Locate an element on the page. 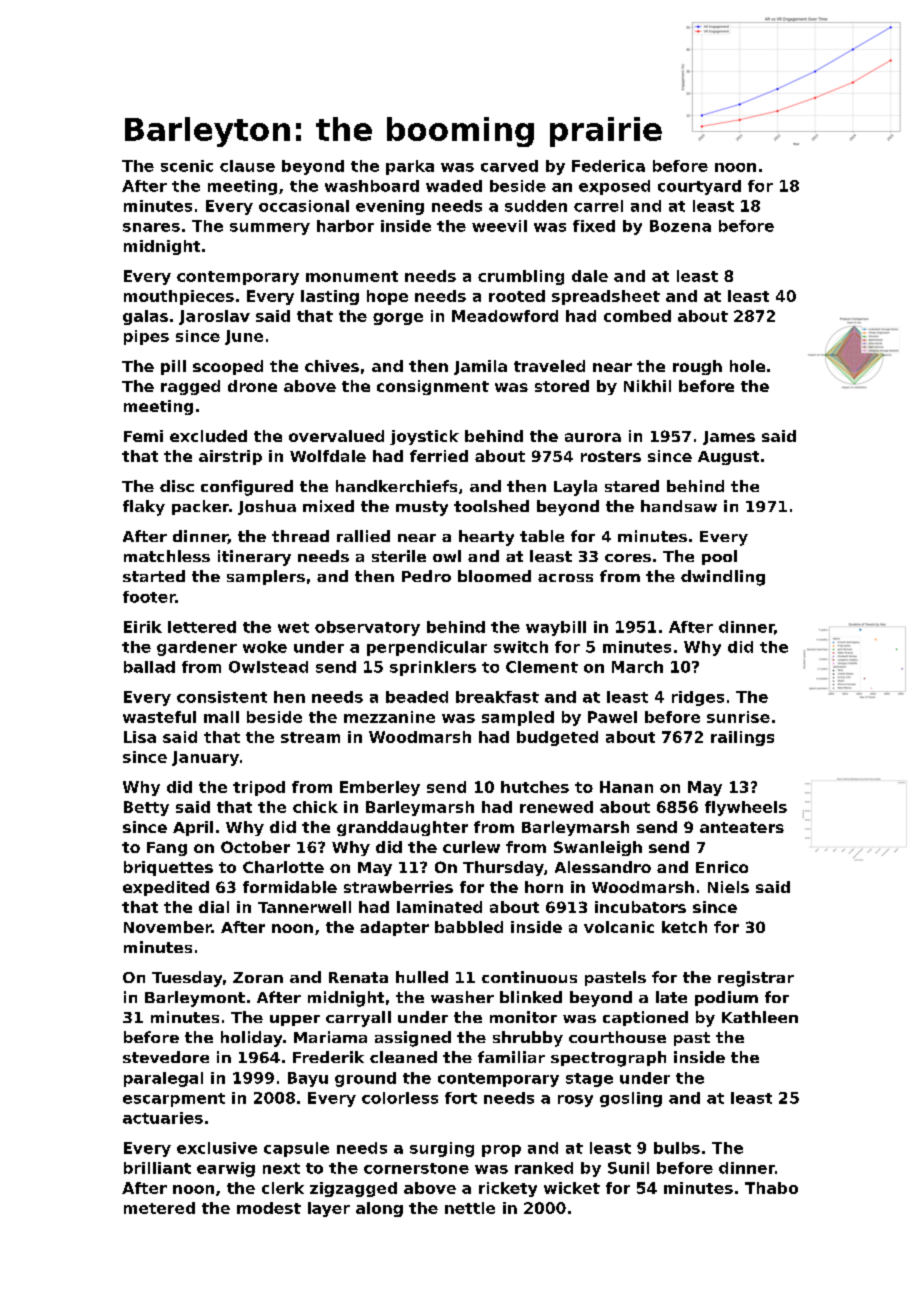  Lisa is located at coordinates (140, 737).
